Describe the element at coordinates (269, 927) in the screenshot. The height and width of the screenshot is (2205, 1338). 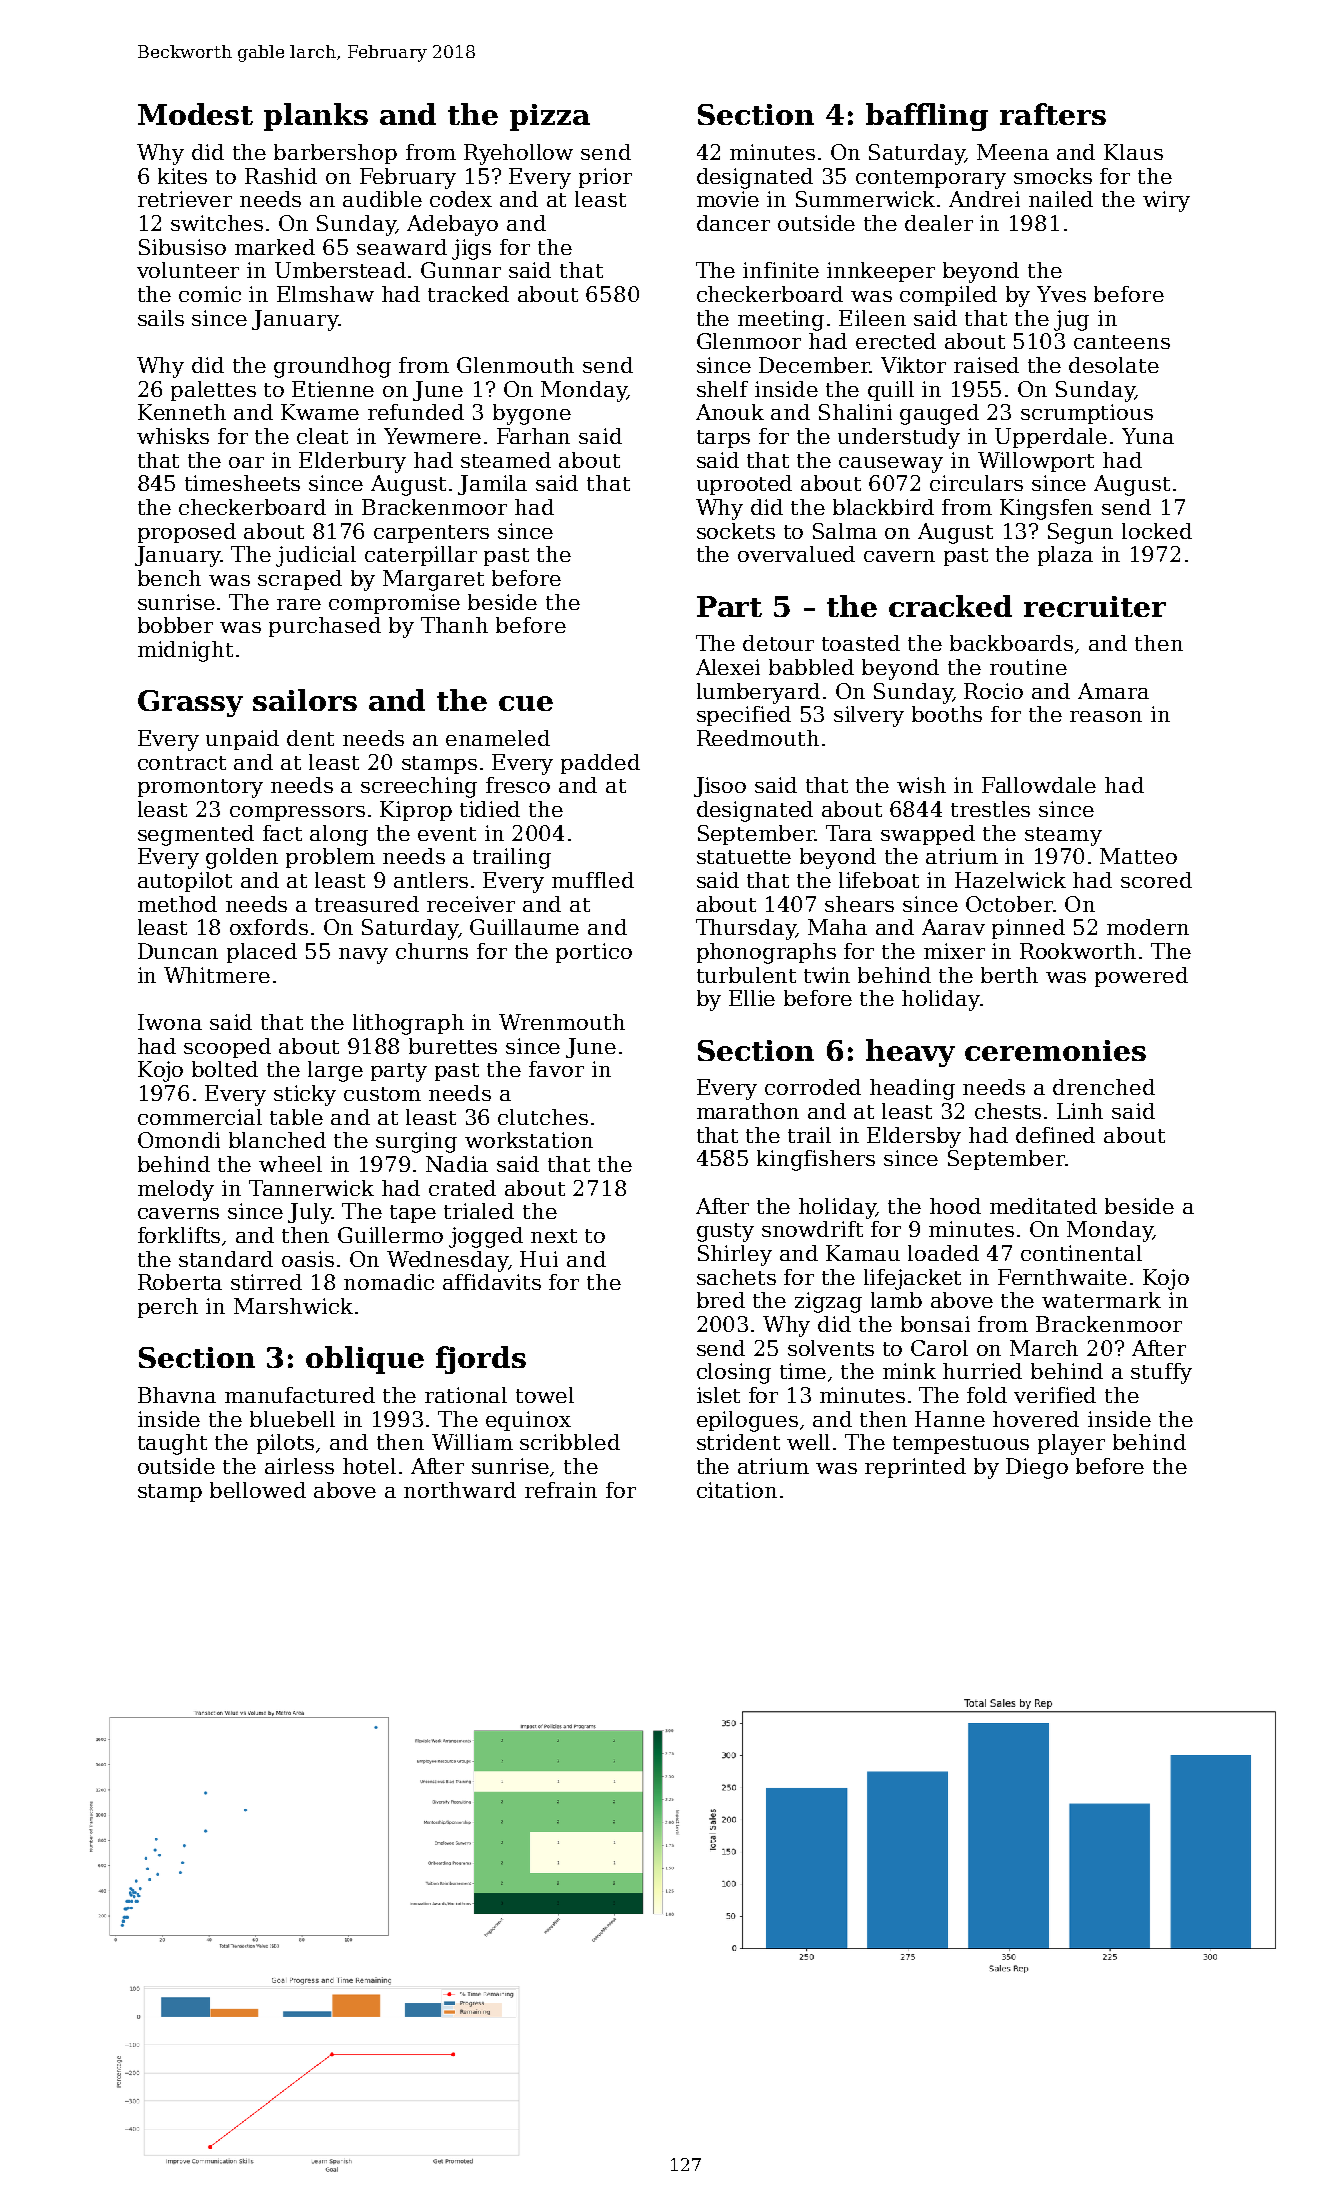
I see `oxfords` at that location.
